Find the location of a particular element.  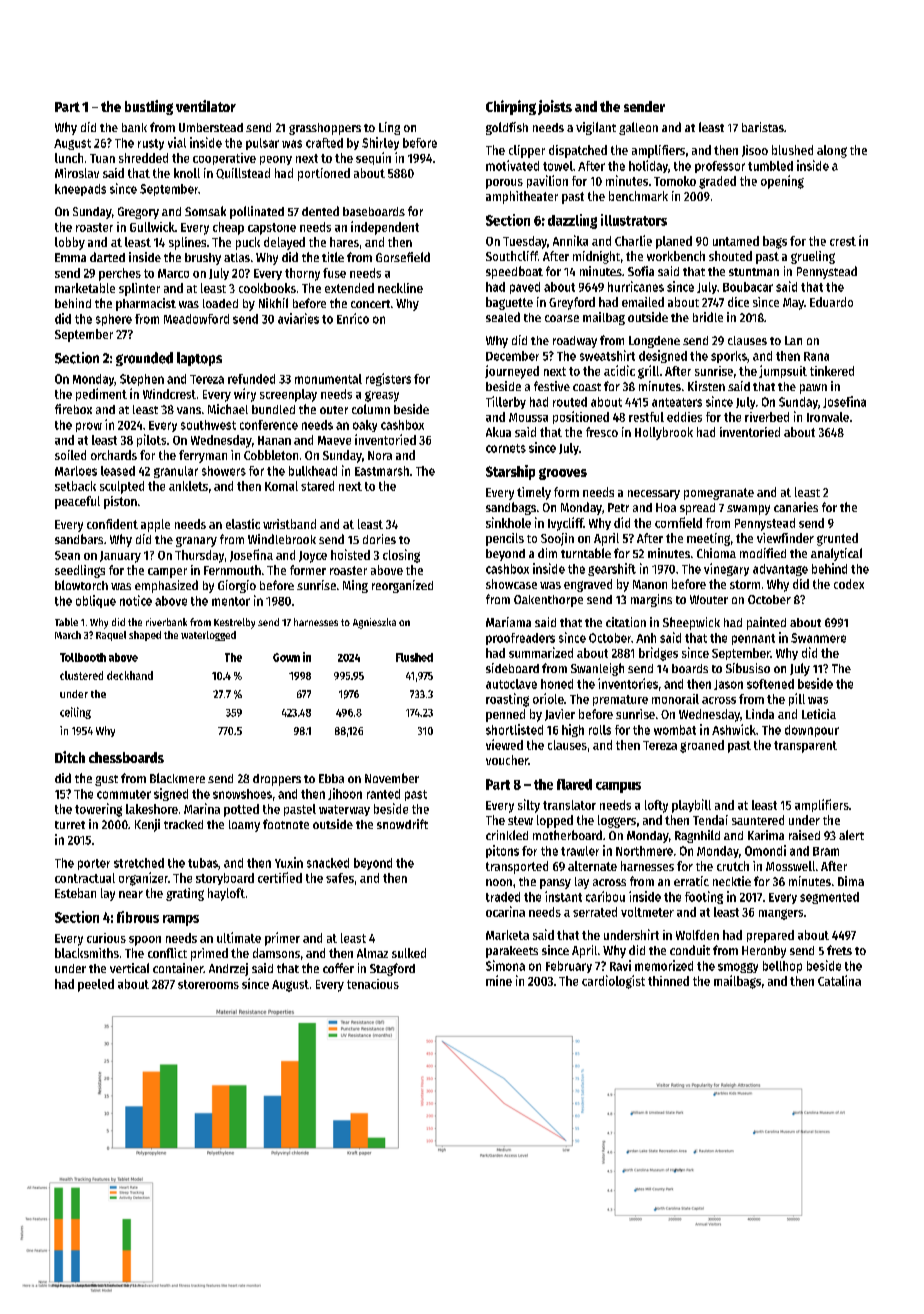

pediment is located at coordinates (101, 394).
